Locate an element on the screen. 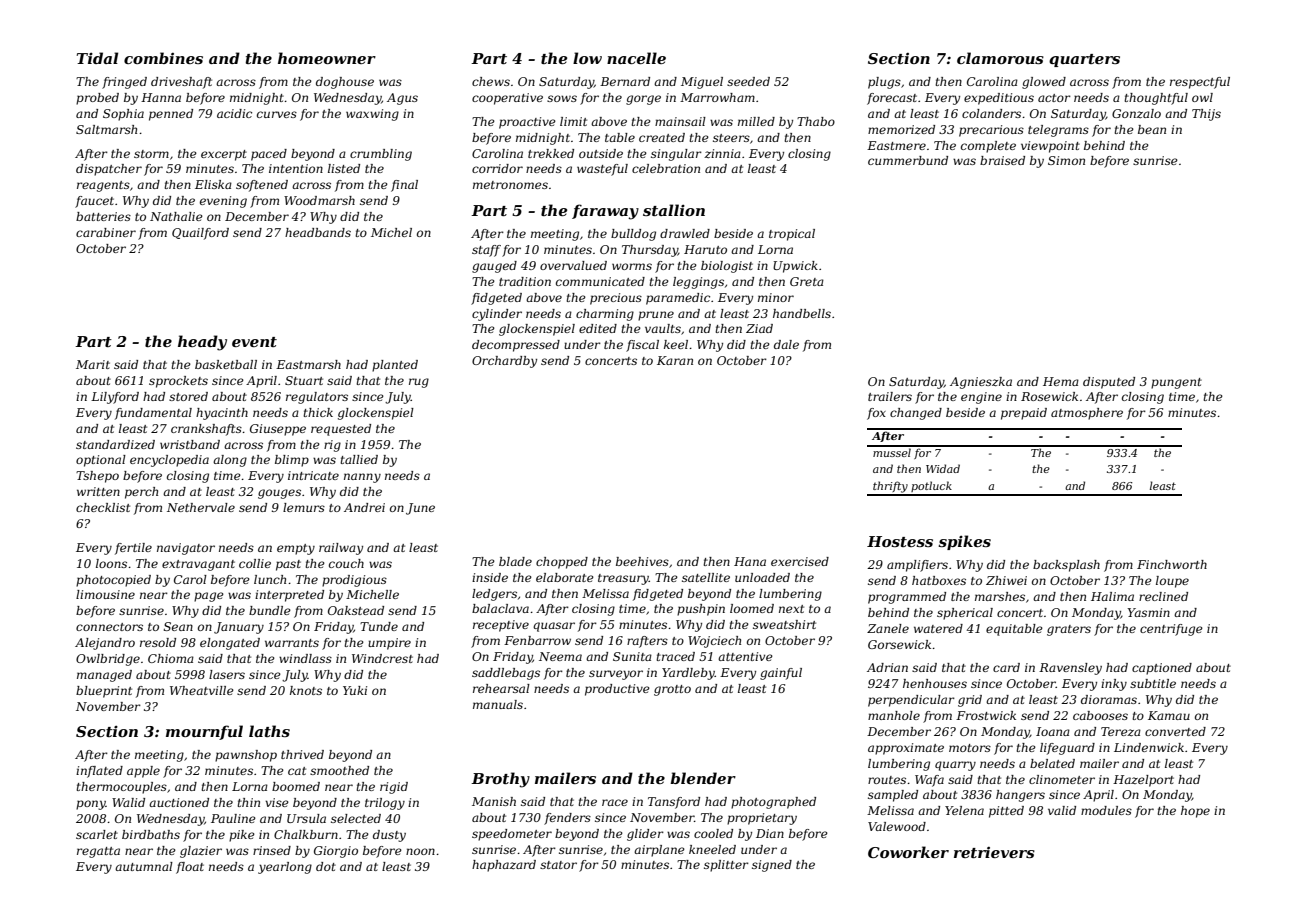 The width and height of the screenshot is (1308, 924). gouges is located at coordinates (279, 494).
